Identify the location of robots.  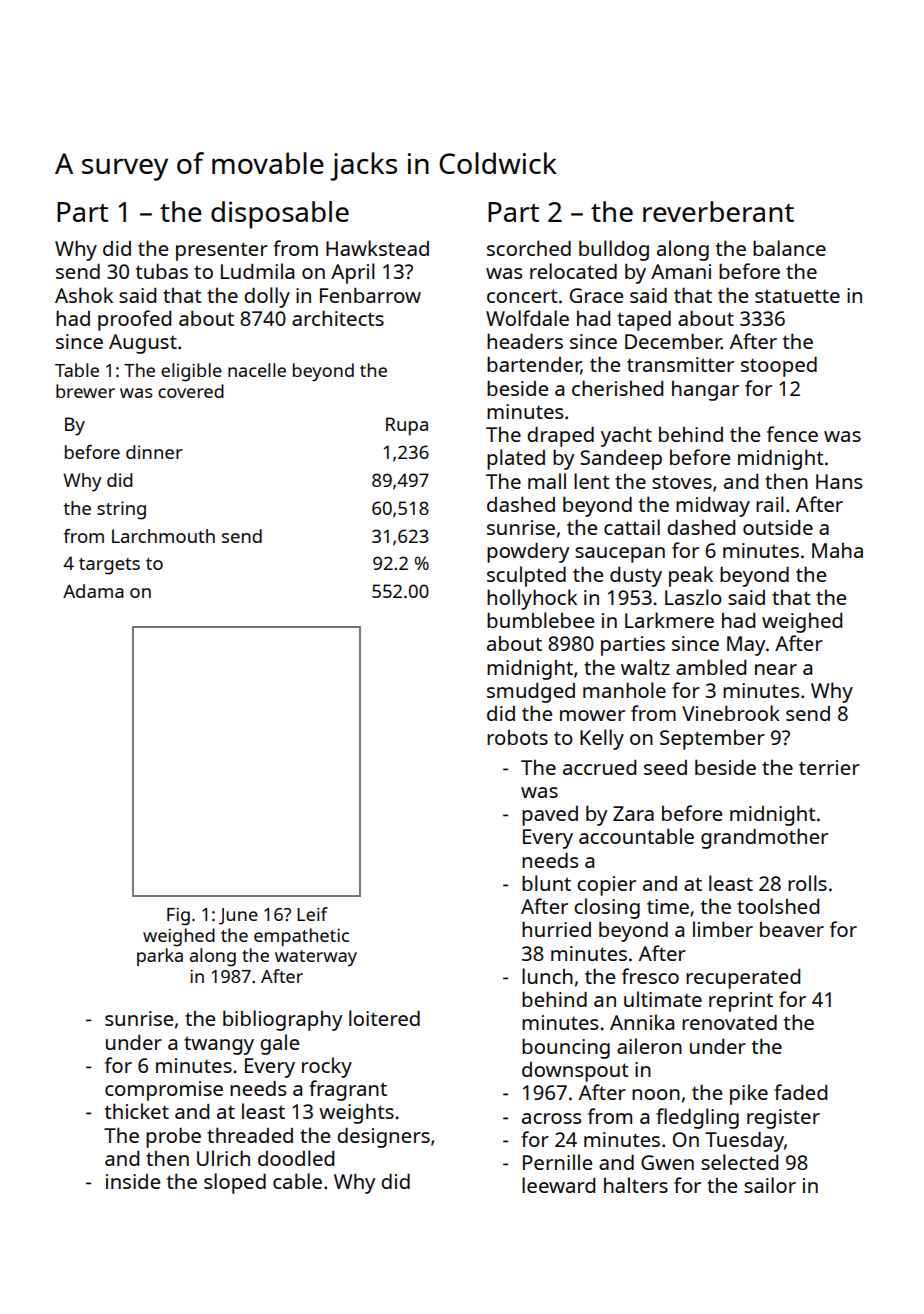
(517, 737).
